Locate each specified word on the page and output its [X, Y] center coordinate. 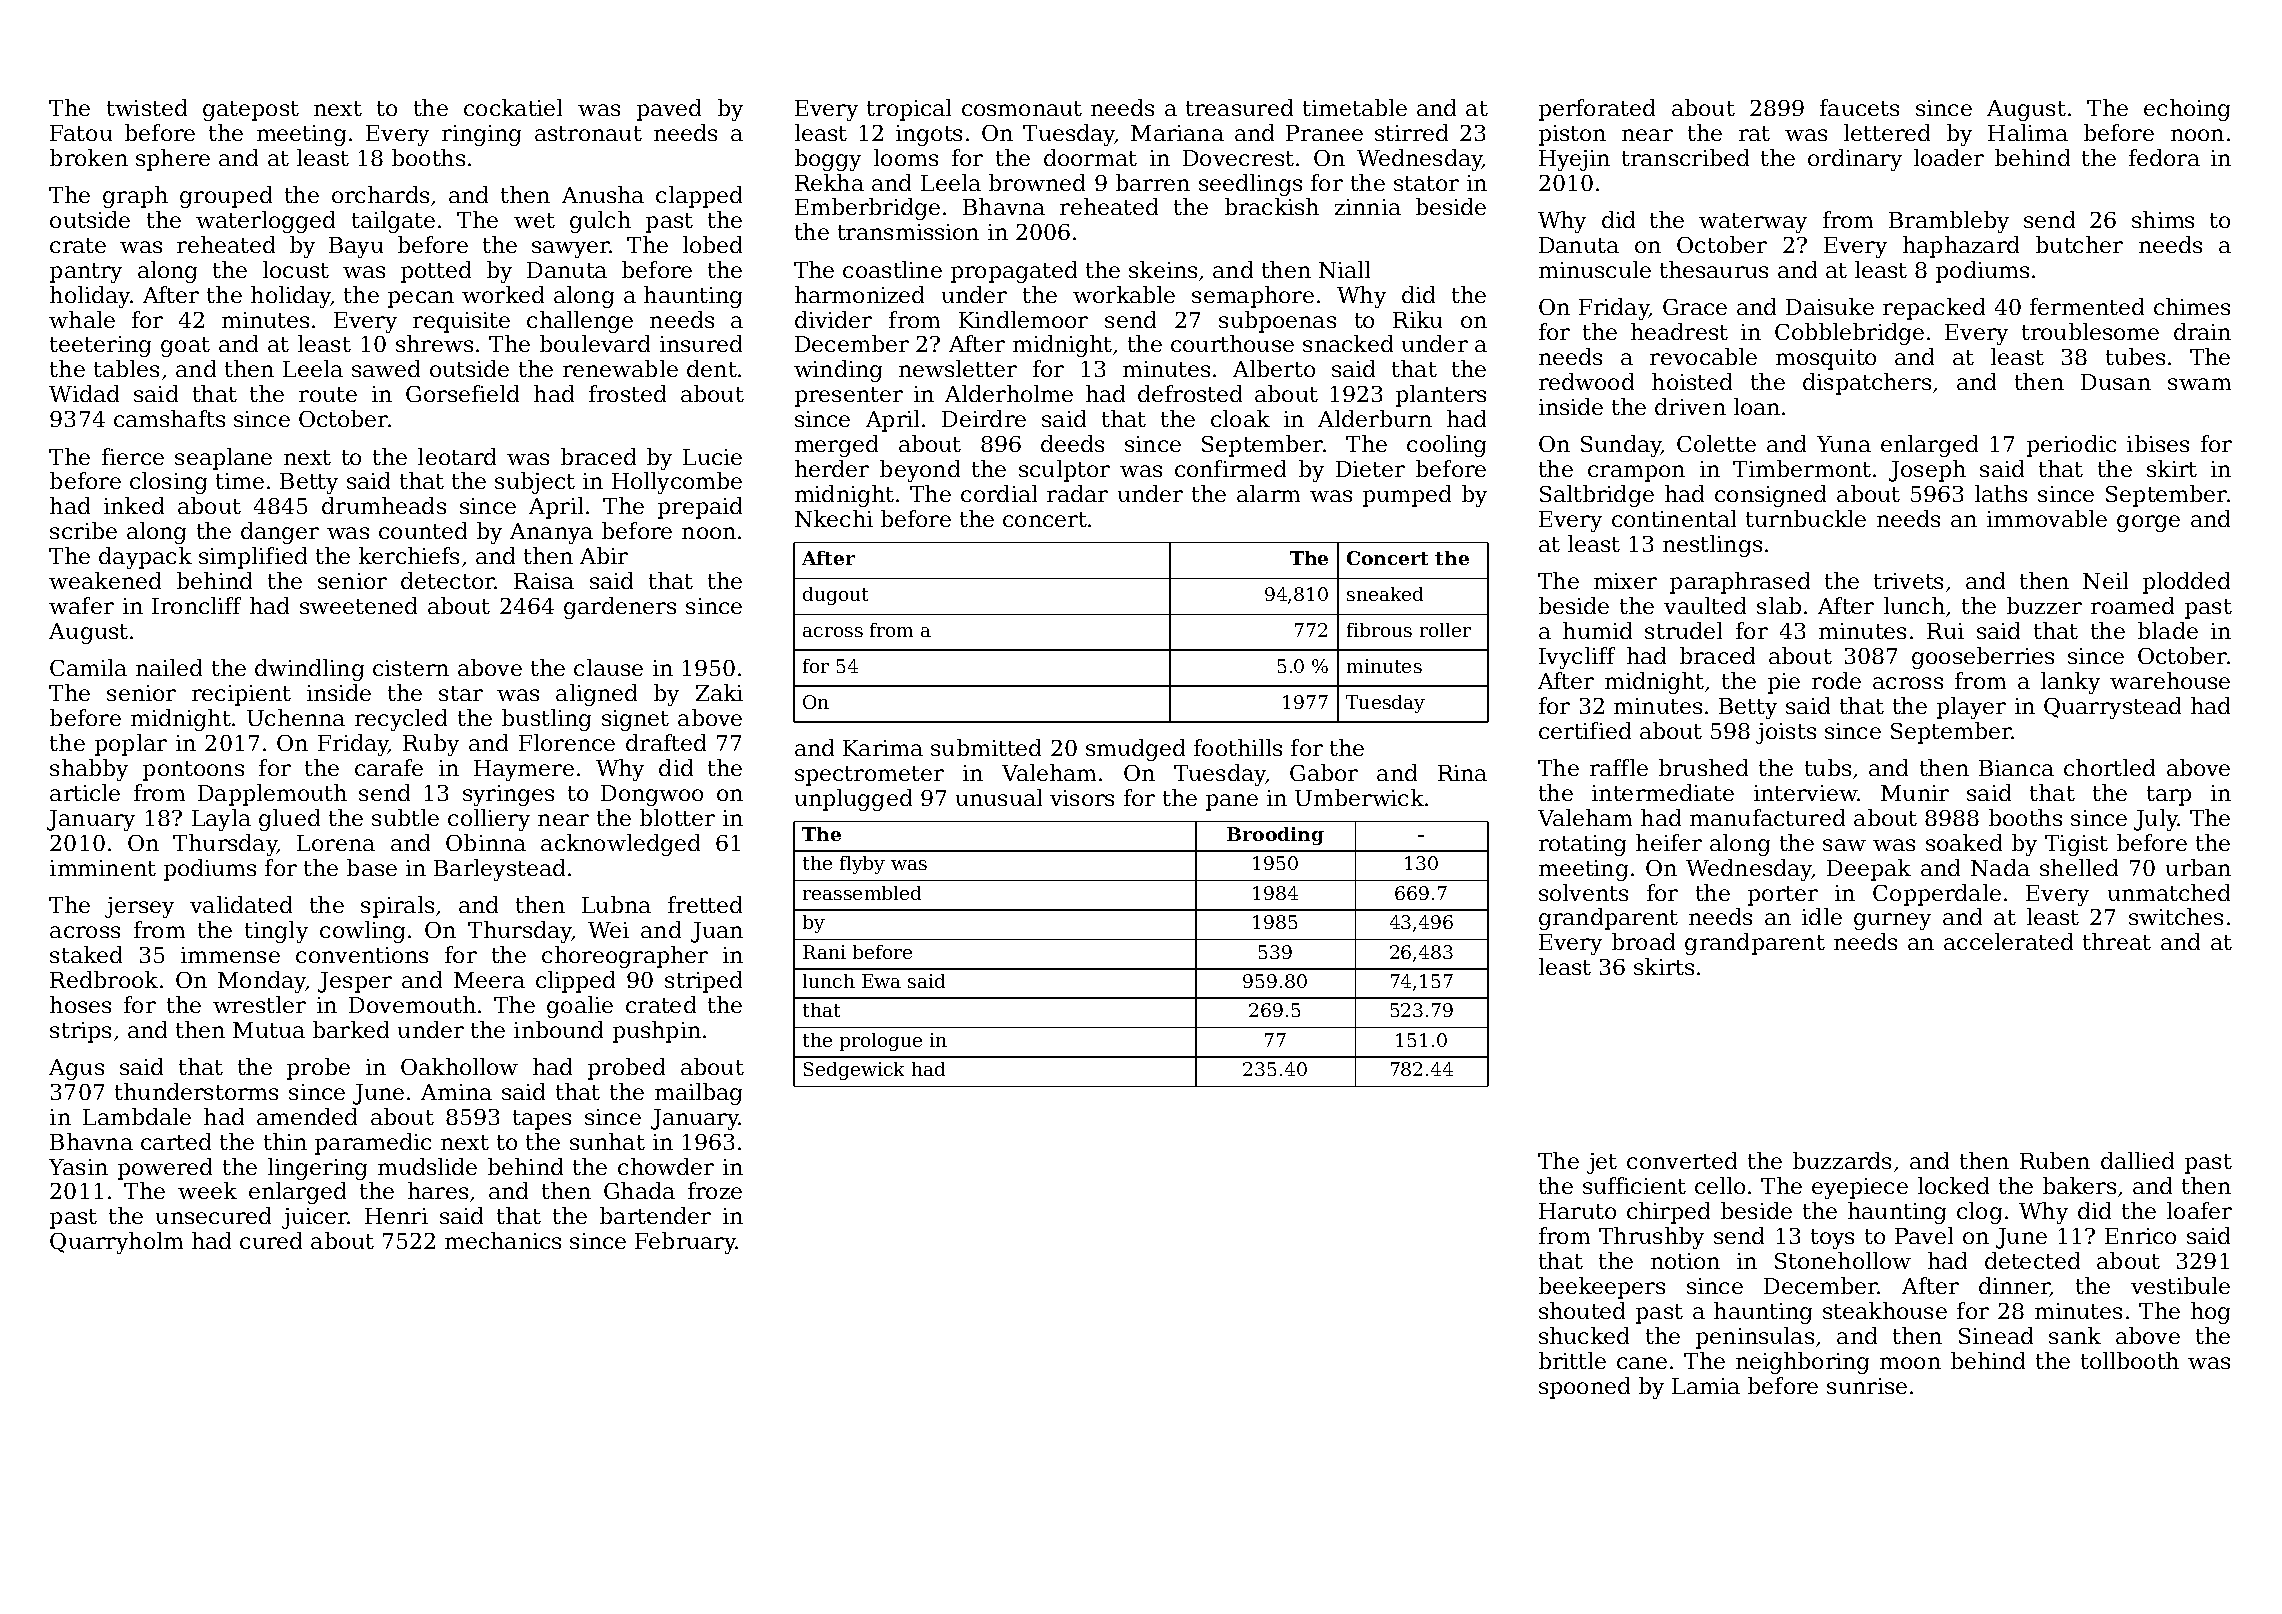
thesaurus [1714, 269]
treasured [1239, 107]
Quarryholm [116, 1243]
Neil [2105, 580]
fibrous [1379, 630]
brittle [1572, 1360]
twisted [147, 107]
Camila [88, 667]
